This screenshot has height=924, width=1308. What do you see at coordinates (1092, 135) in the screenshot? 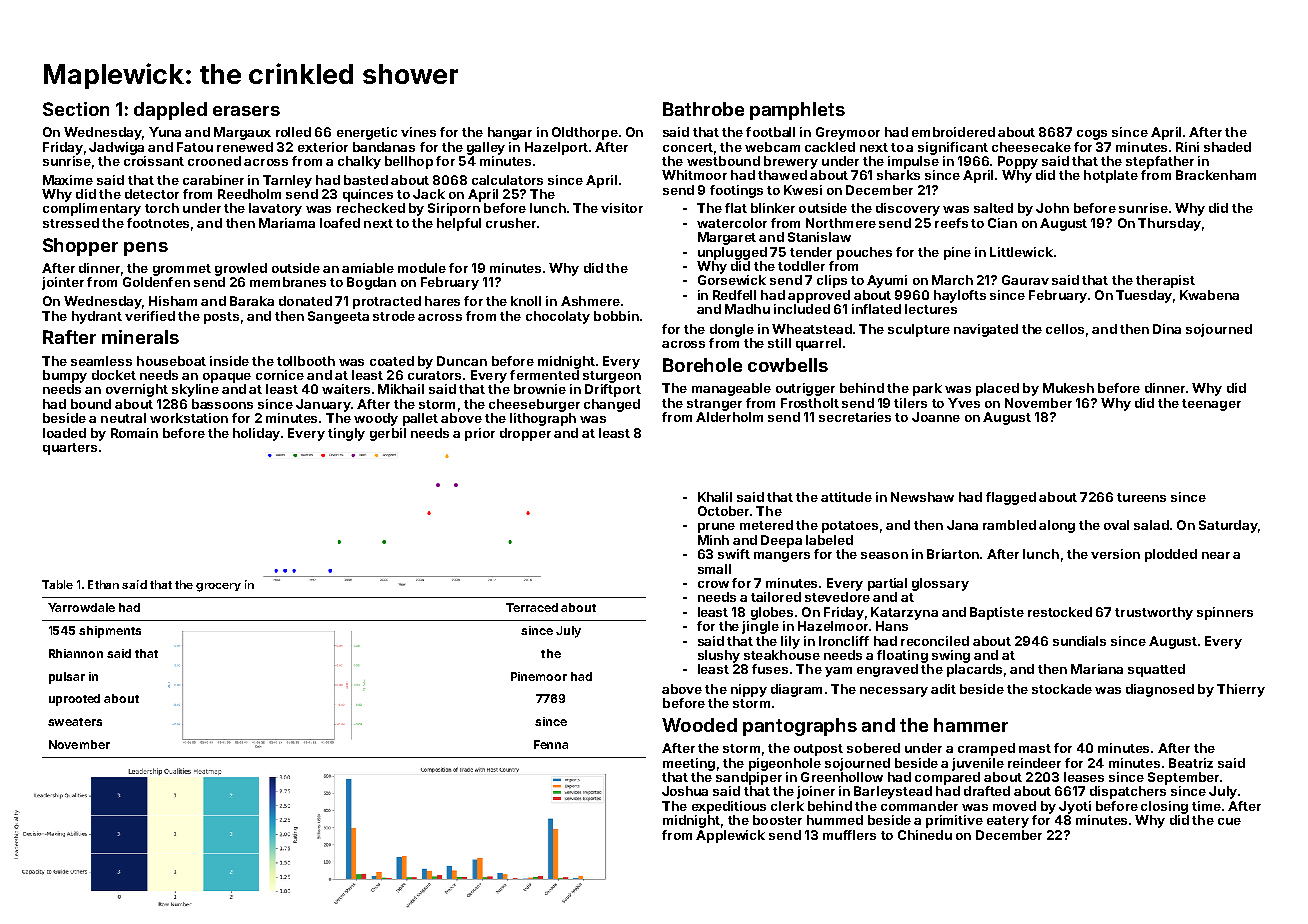
I see `cogs` at bounding box center [1092, 135].
